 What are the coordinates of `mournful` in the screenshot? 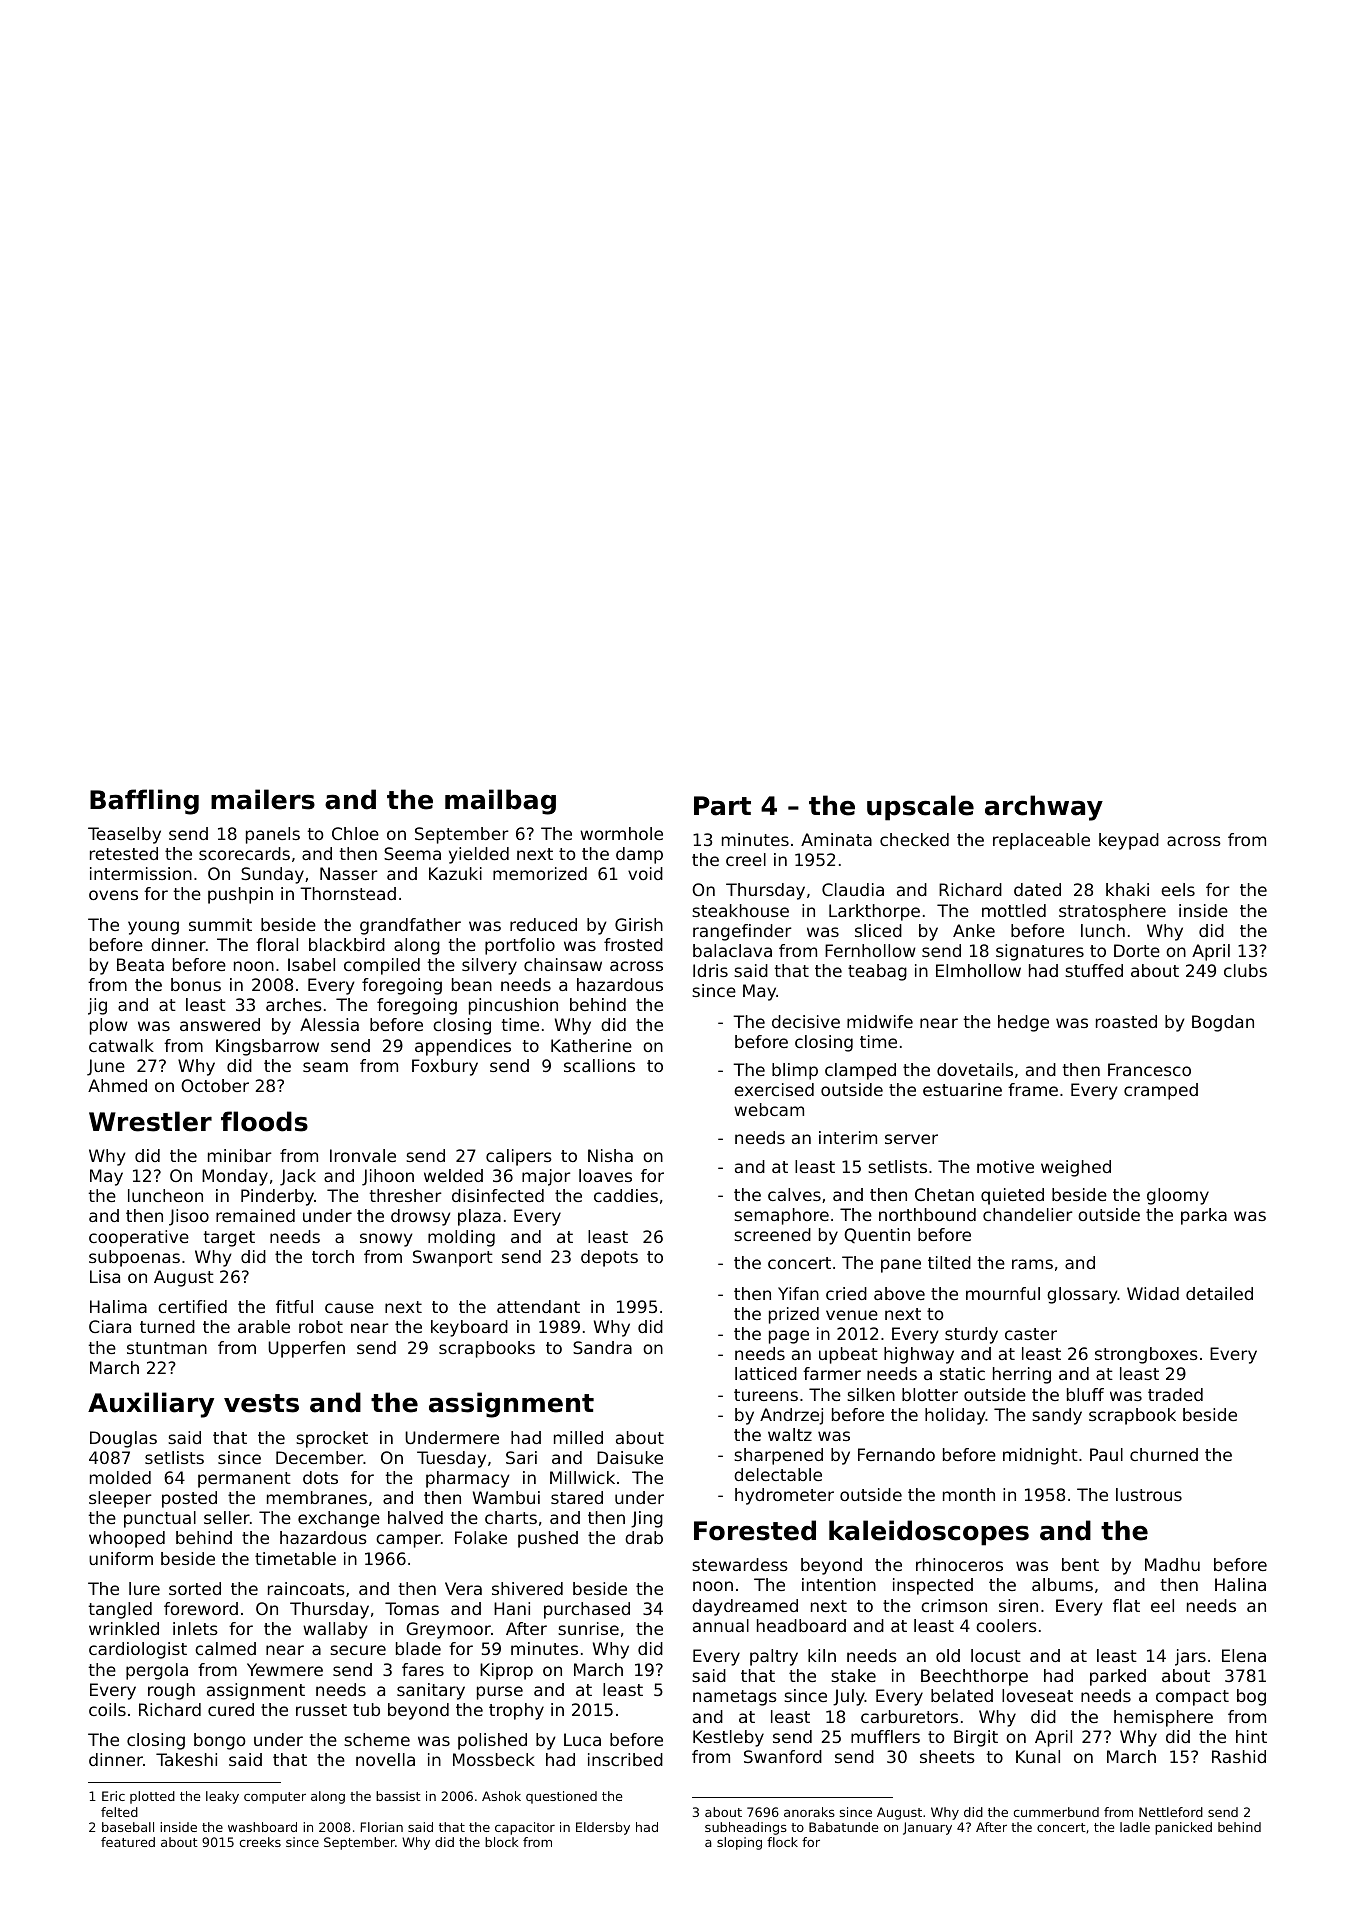 It's located at (1003, 1293).
